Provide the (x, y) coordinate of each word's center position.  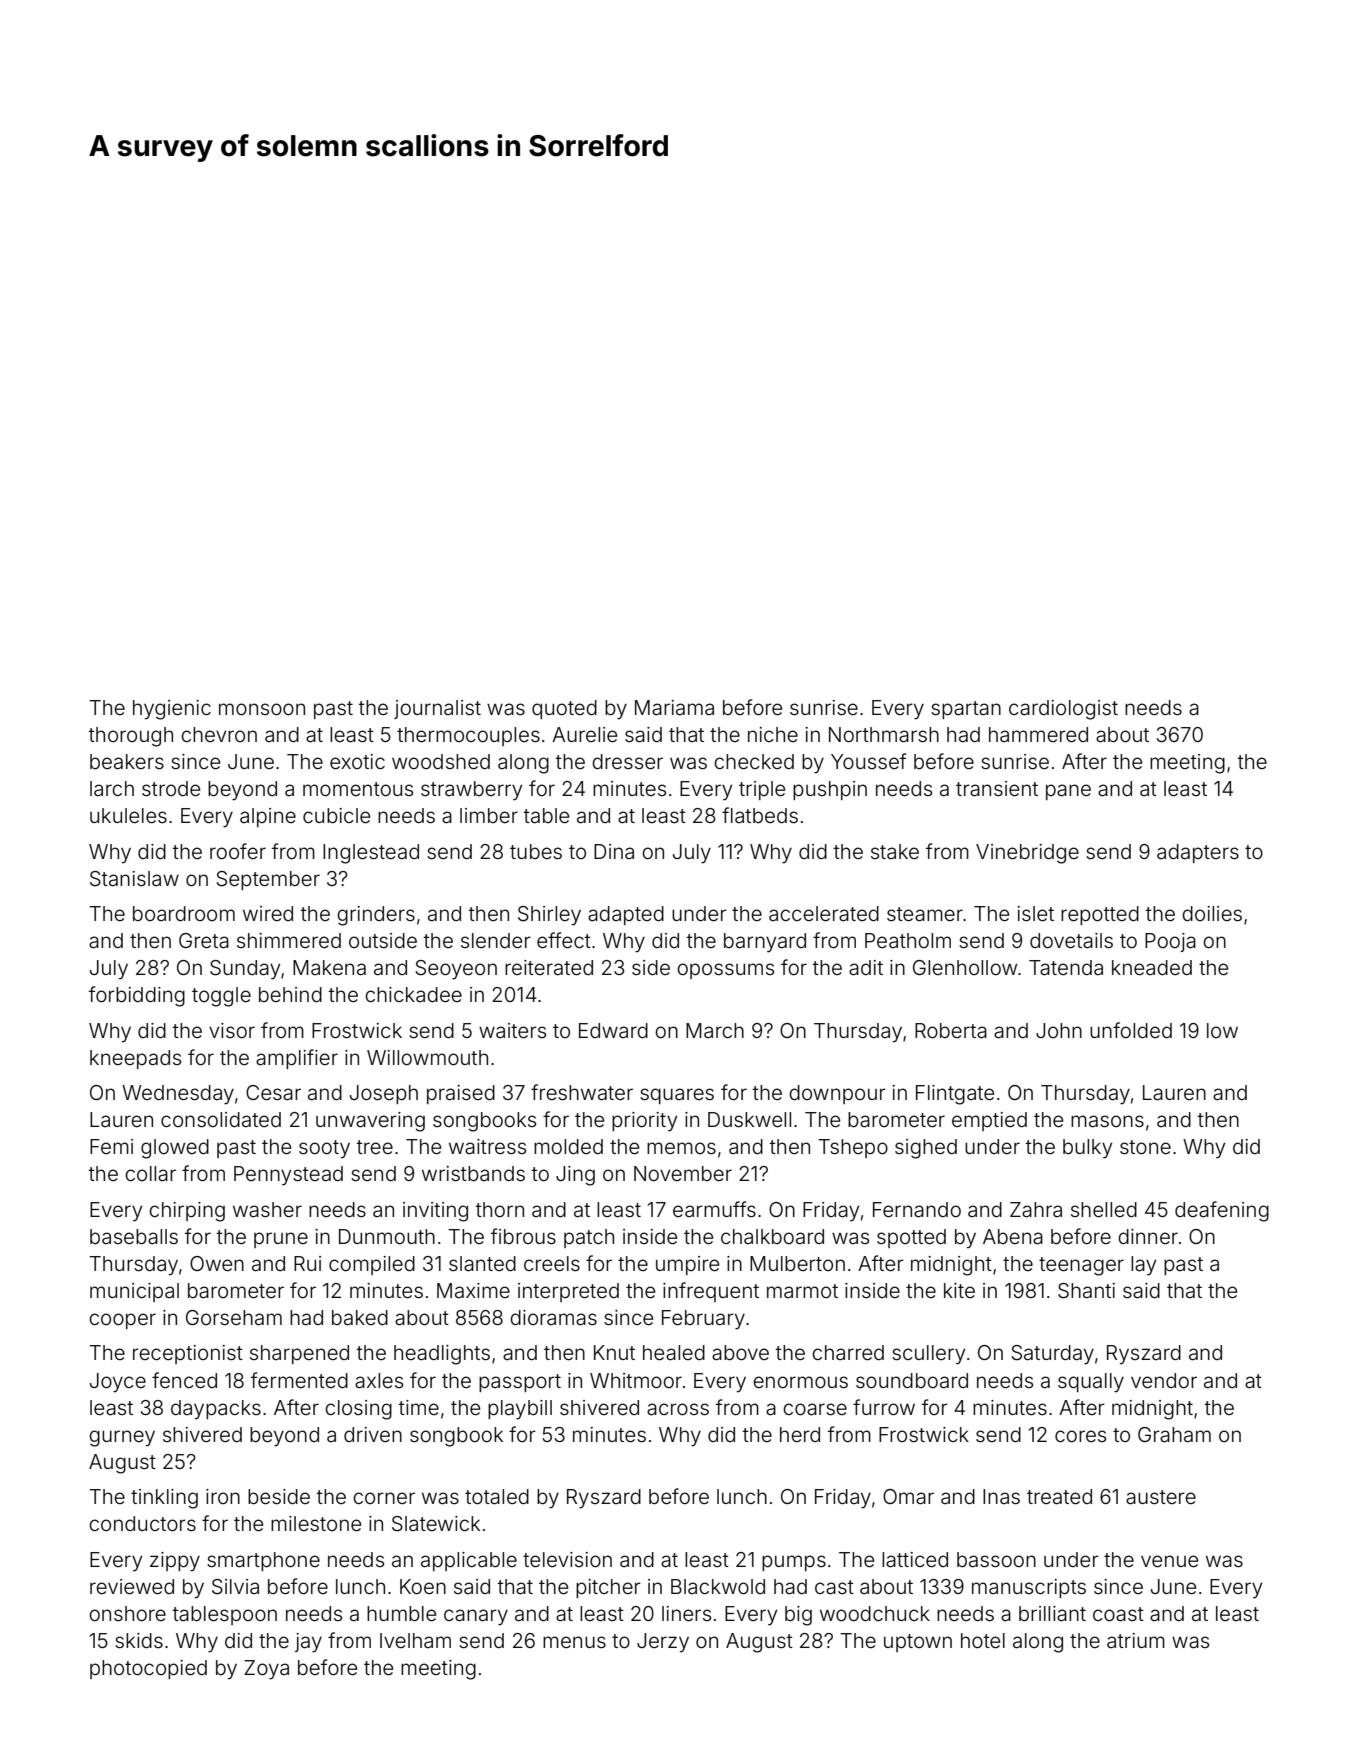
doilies (1212, 913)
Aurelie (584, 734)
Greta (204, 940)
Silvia (235, 1587)
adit (866, 967)
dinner (1148, 1236)
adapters (1198, 853)
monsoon (262, 709)
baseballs (134, 1236)
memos (681, 1148)
